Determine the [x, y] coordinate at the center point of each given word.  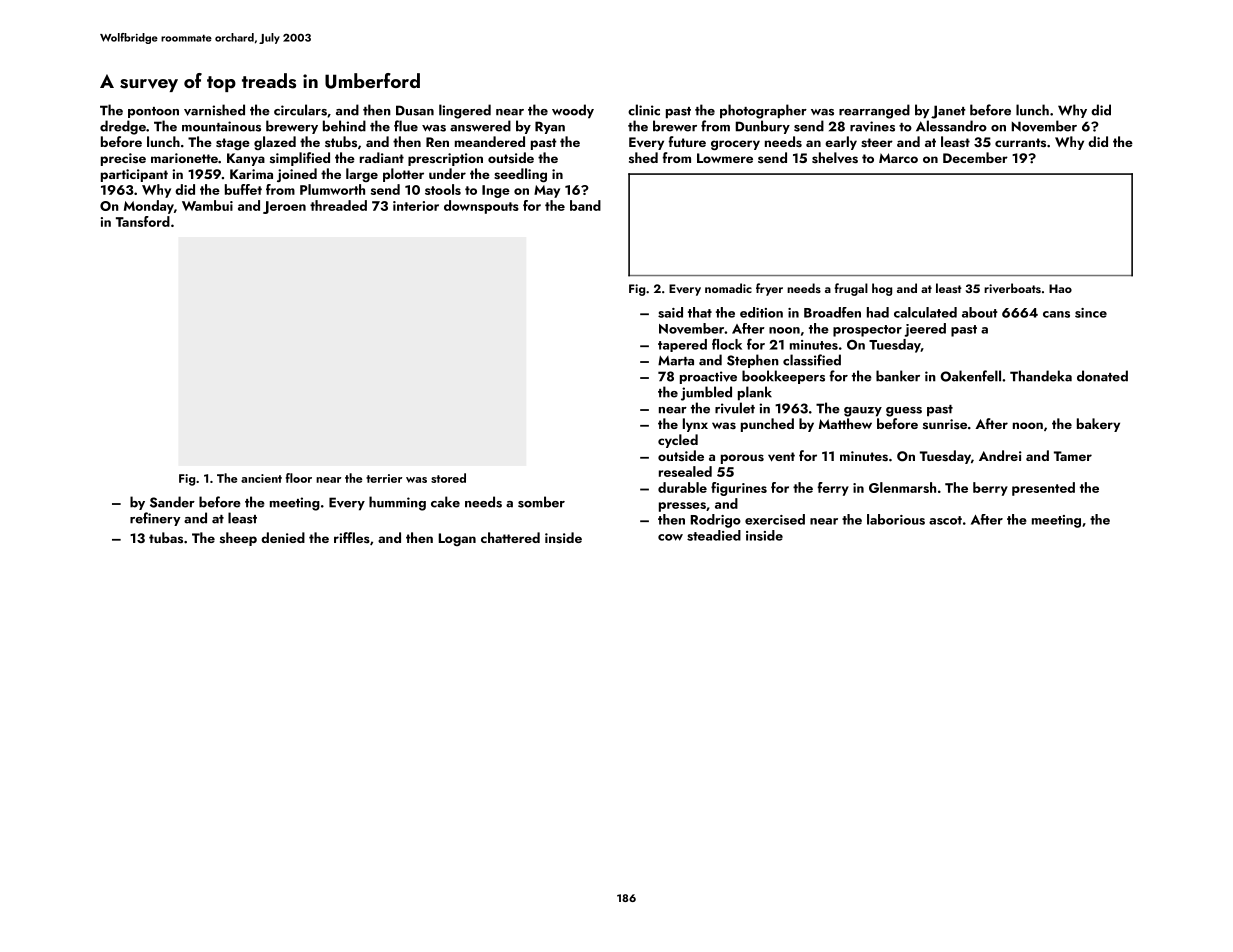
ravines [872, 126]
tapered [682, 345]
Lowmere [725, 158]
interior [416, 206]
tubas [166, 537]
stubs [341, 141]
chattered [510, 537]
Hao [1060, 288]
